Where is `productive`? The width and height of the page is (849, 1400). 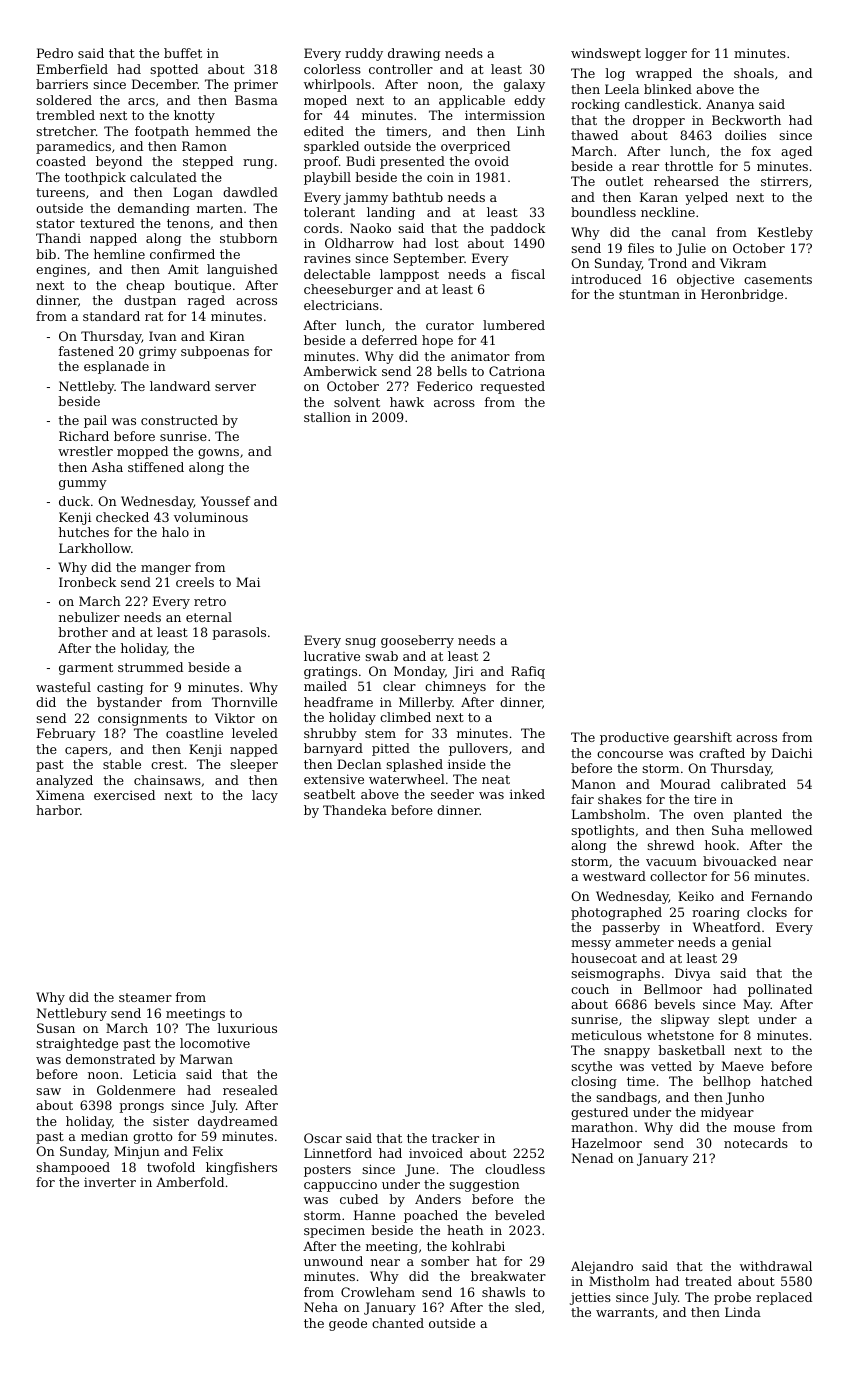
productive is located at coordinates (634, 738).
